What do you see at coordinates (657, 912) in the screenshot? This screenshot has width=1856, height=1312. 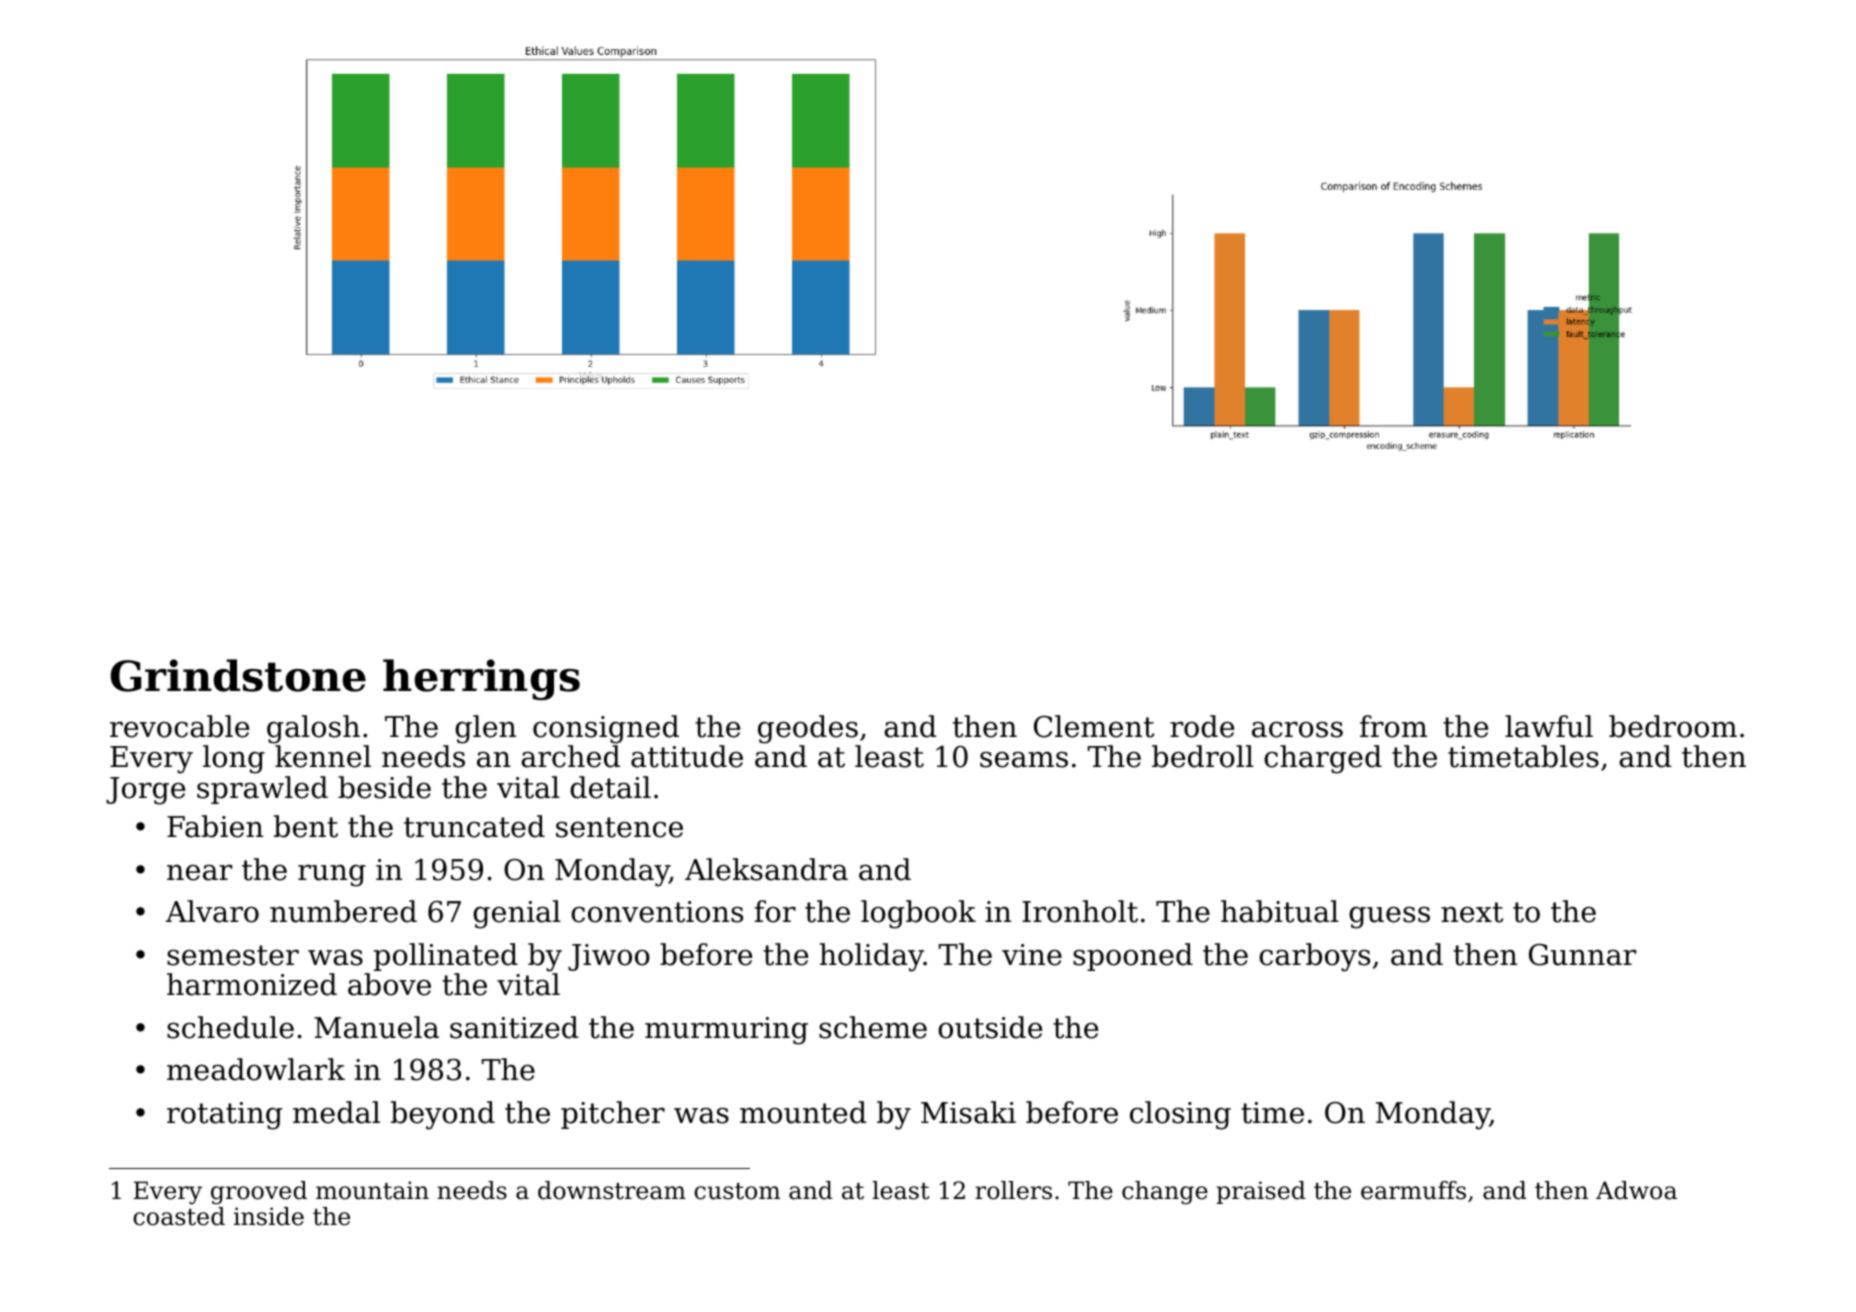 I see `conventions` at bounding box center [657, 912].
